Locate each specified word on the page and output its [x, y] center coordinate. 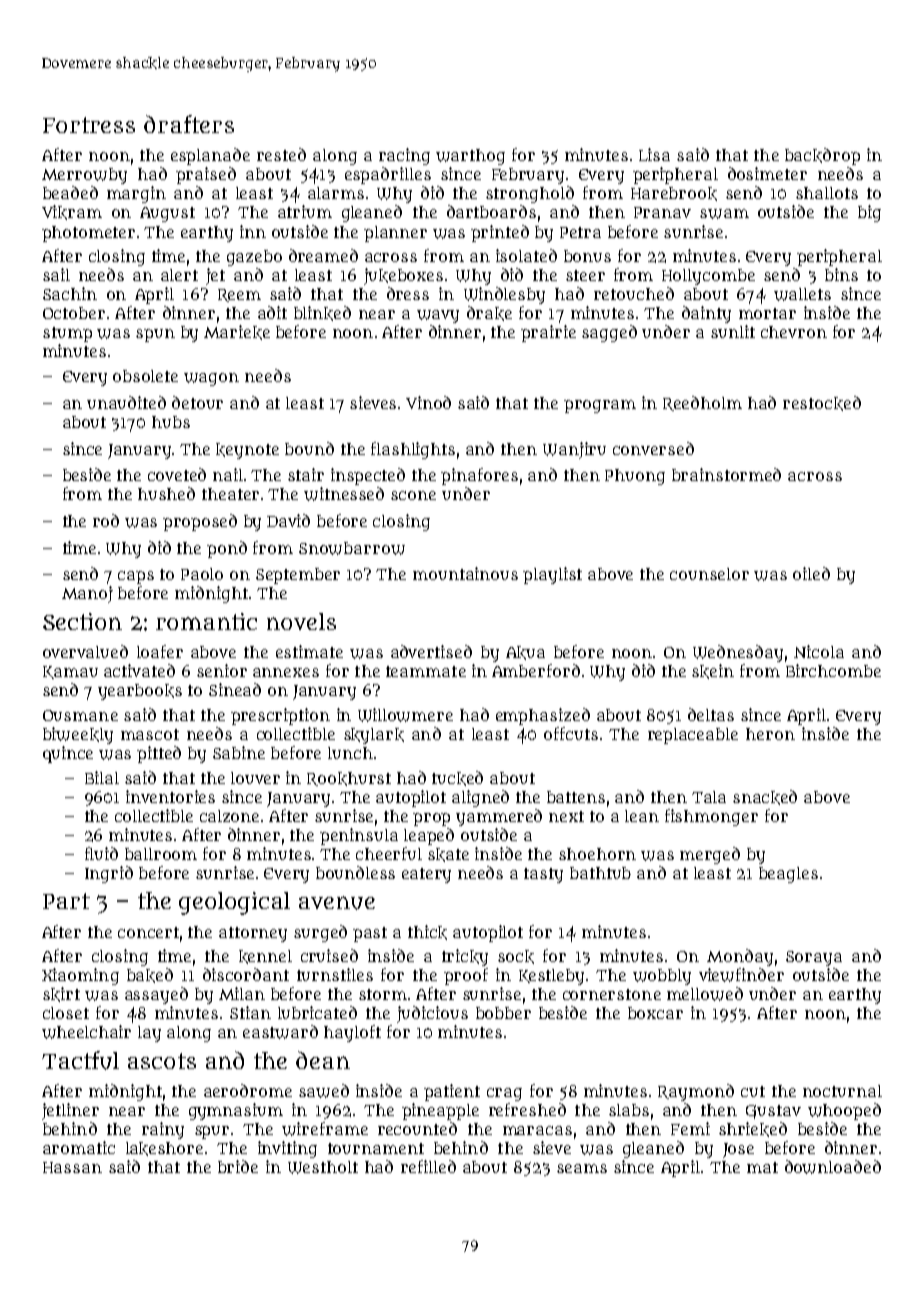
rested [281, 154]
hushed [166, 493]
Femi [690, 1128]
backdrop [822, 156]
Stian [250, 1012]
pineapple [440, 1111]
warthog [470, 157]
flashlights [413, 450]
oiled [811, 573]
